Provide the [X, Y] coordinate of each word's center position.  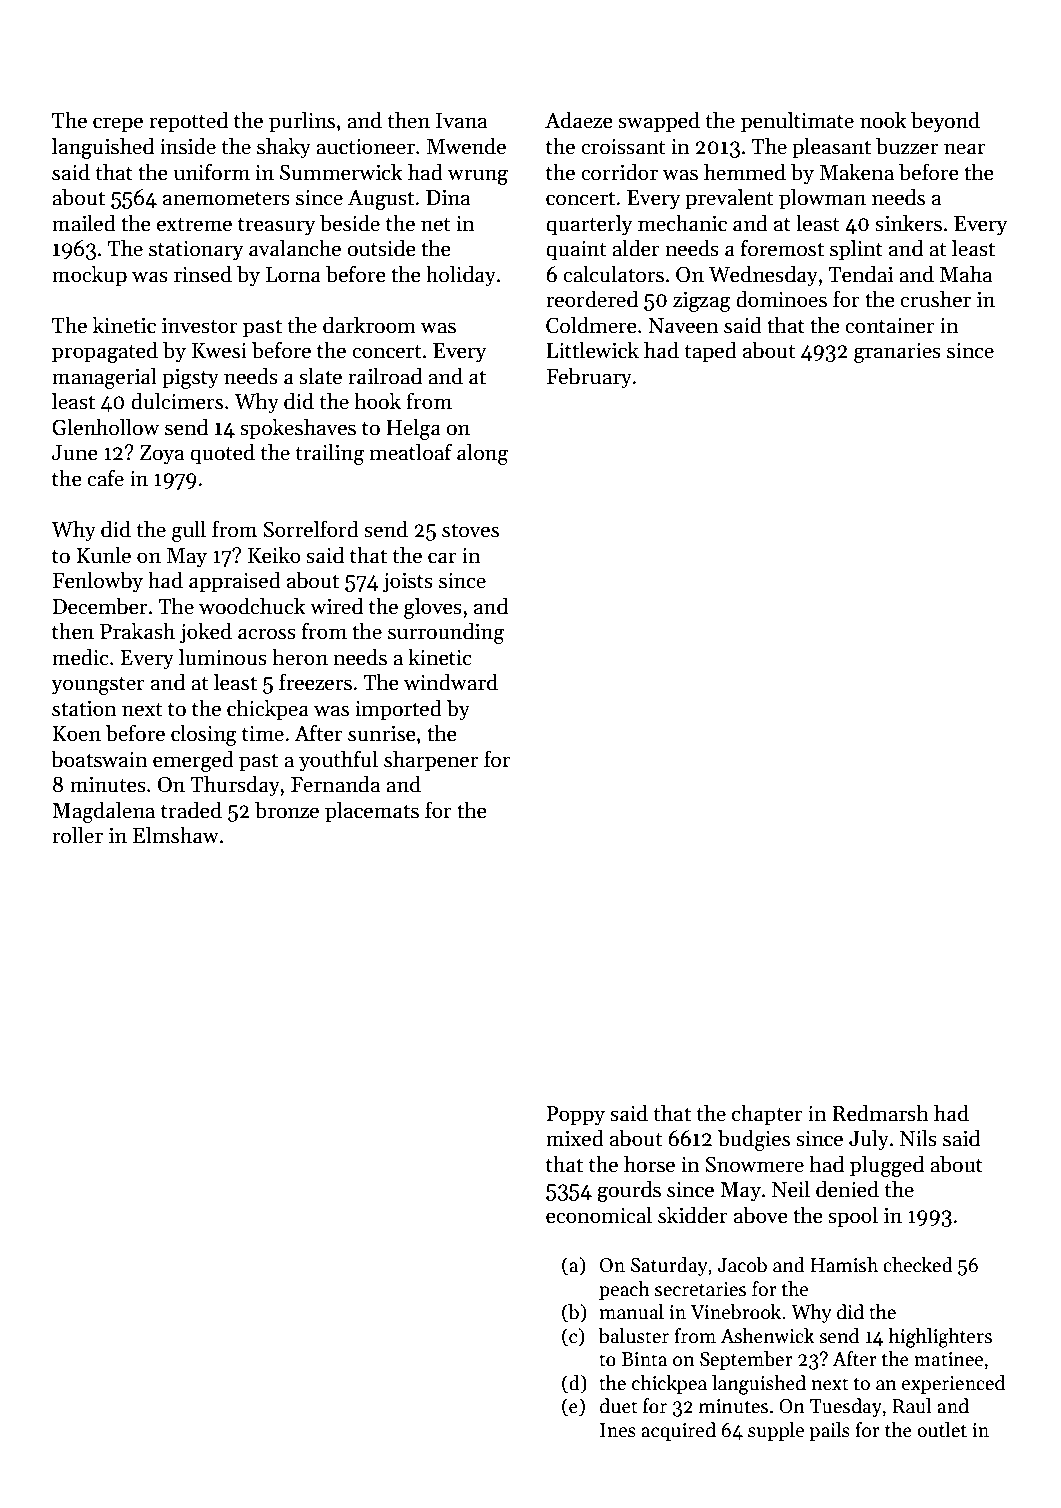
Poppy [575, 1116]
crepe [118, 125]
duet [619, 1406]
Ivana [461, 121]
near [965, 149]
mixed [575, 1138]
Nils [918, 1138]
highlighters [940, 1338]
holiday [461, 276]
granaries [897, 353]
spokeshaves [298, 429]
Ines [618, 1430]
